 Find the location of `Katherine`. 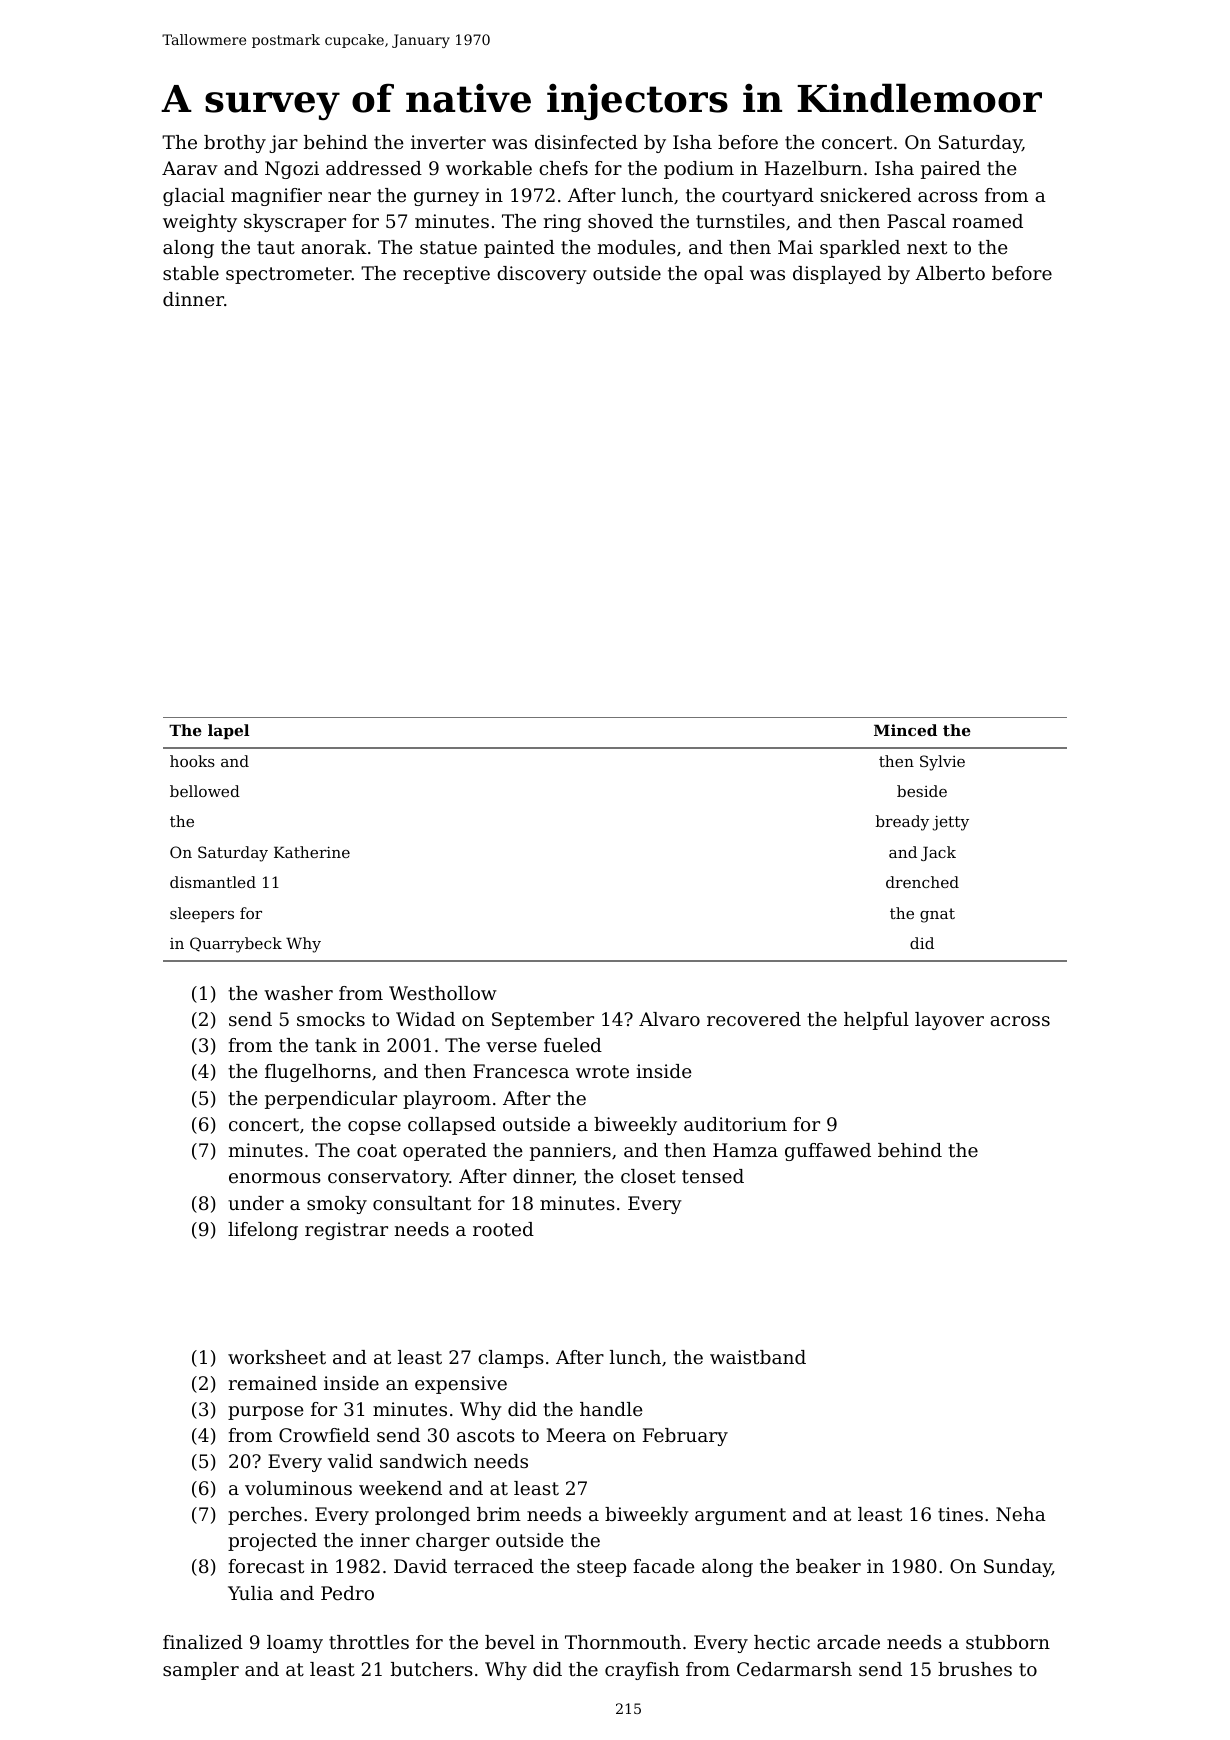

Katherine is located at coordinates (312, 852).
